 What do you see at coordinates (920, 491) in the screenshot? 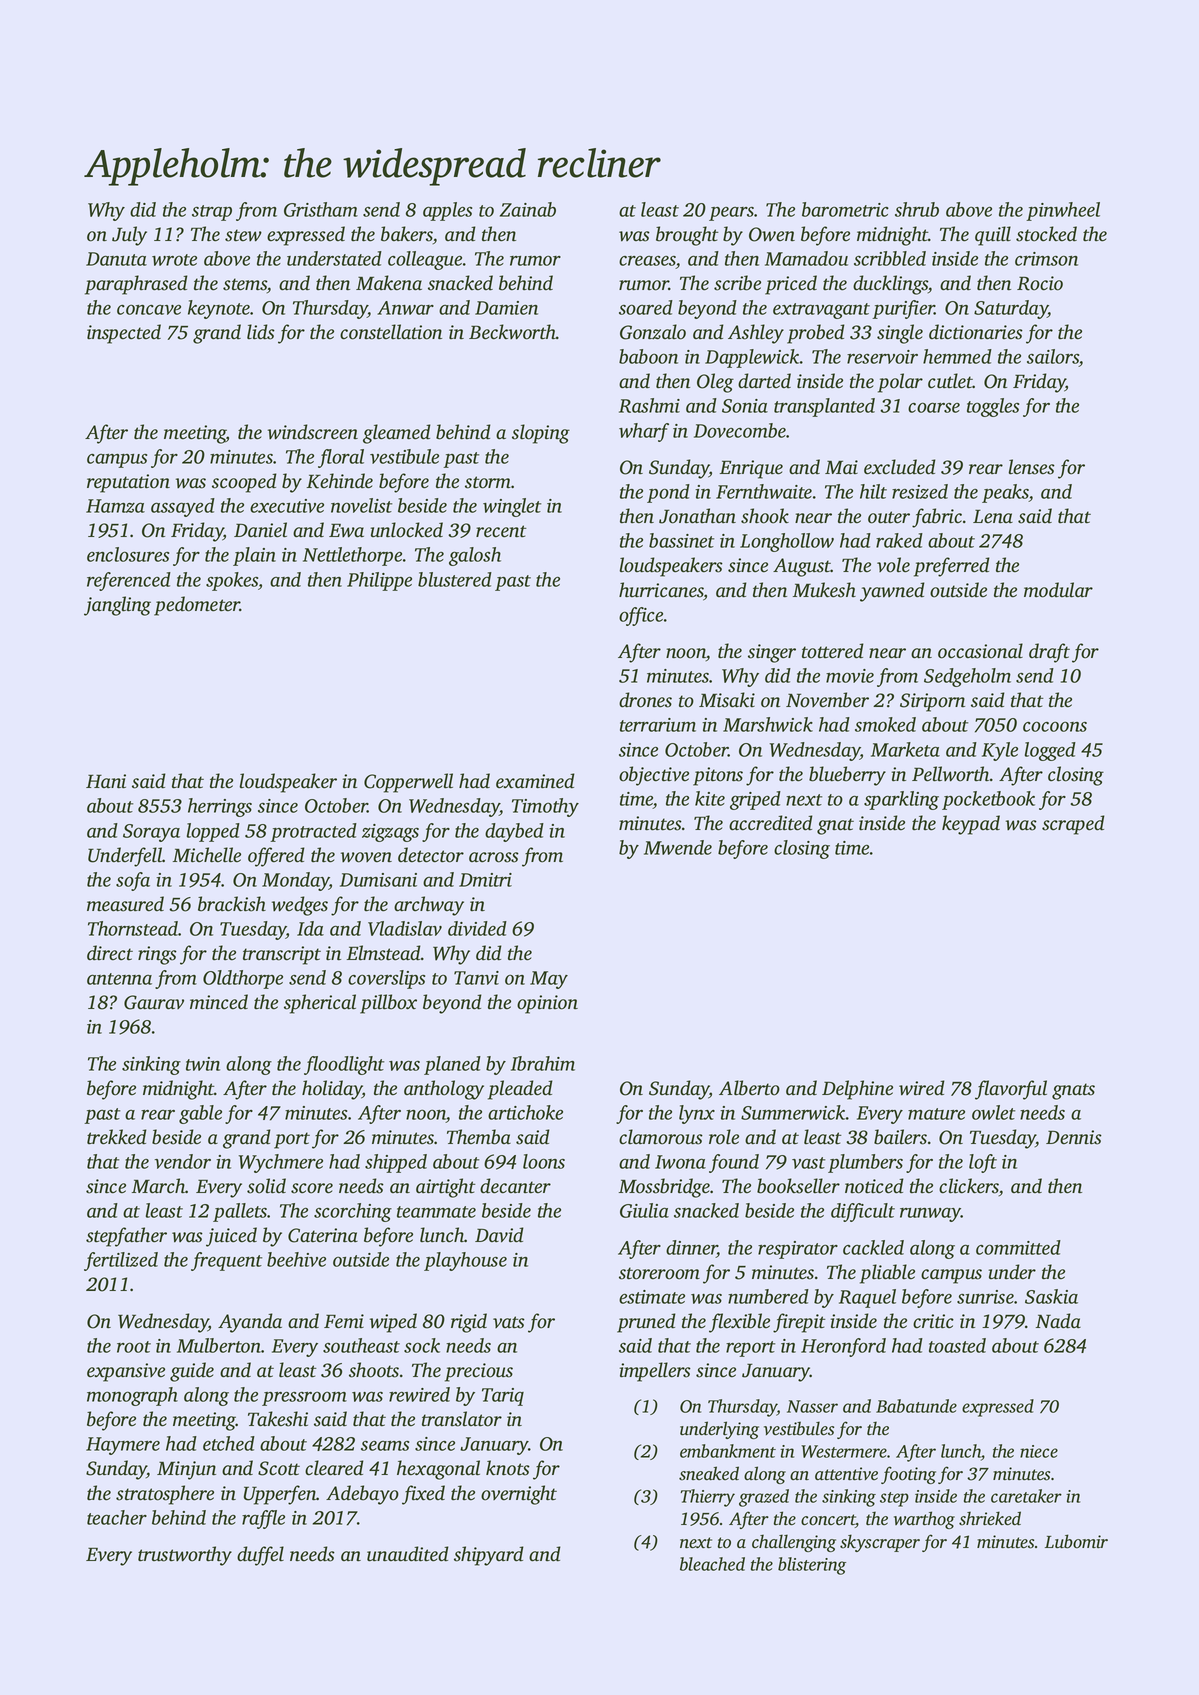
I see `resized` at bounding box center [920, 491].
